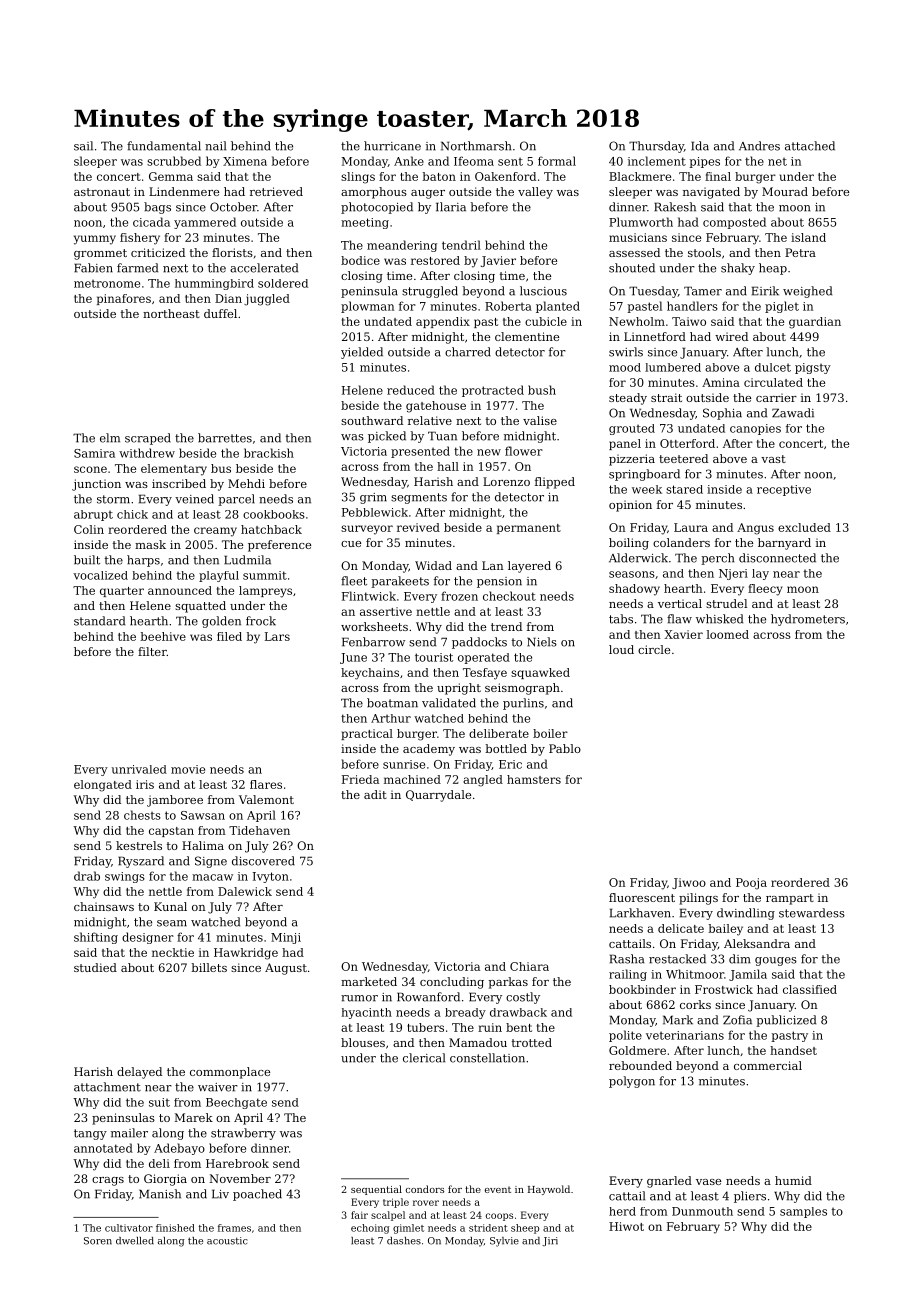 The width and height of the image is (924, 1308). Describe the element at coordinates (808, 237) in the image. I see `island` at that location.
